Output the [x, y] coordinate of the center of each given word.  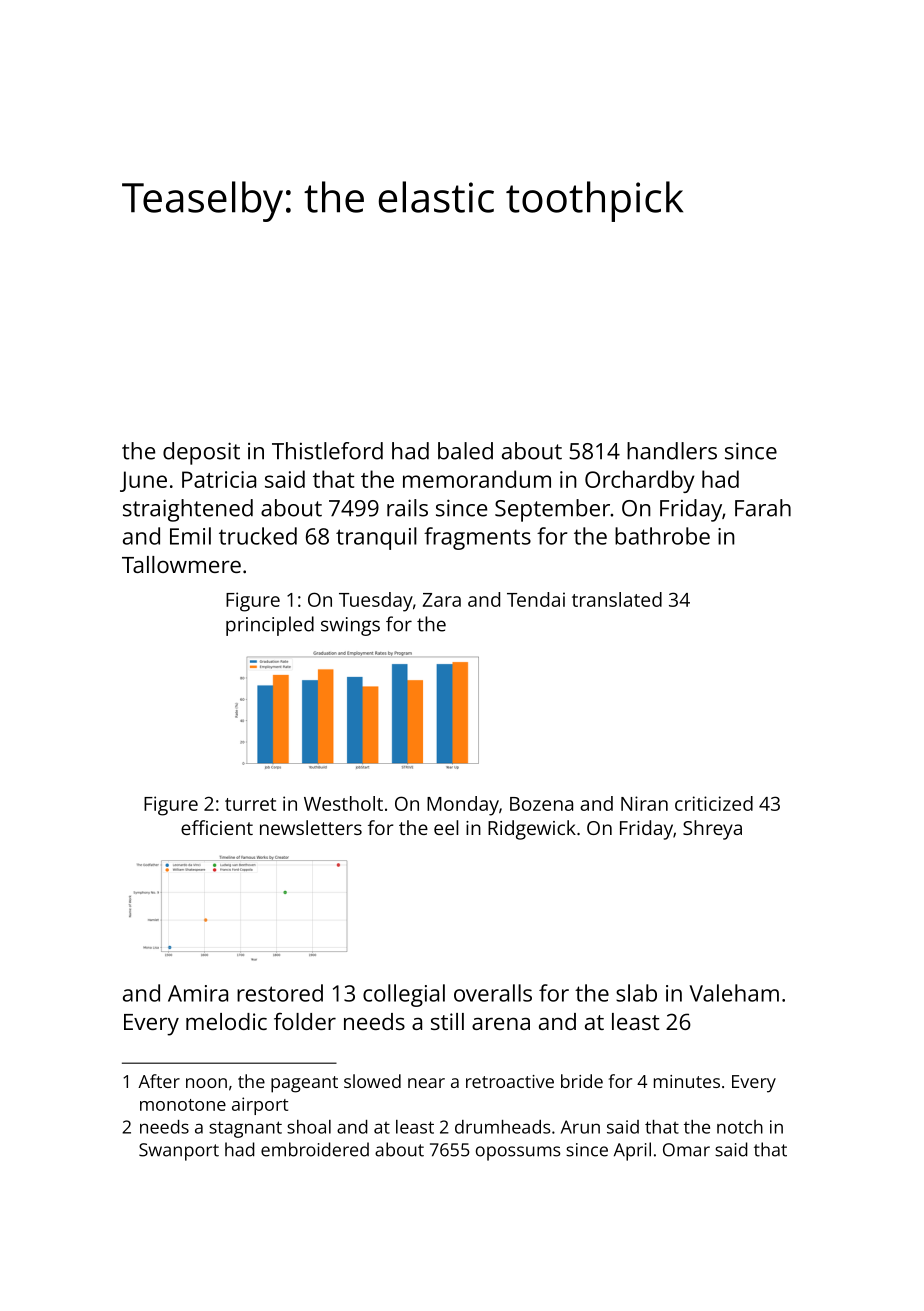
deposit [201, 453]
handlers [672, 451]
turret [250, 804]
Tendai [536, 599]
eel [446, 827]
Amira [198, 993]
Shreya [712, 830]
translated [617, 599]
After [159, 1081]
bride [582, 1081]
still [447, 1021]
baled [465, 451]
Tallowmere [181, 564]
